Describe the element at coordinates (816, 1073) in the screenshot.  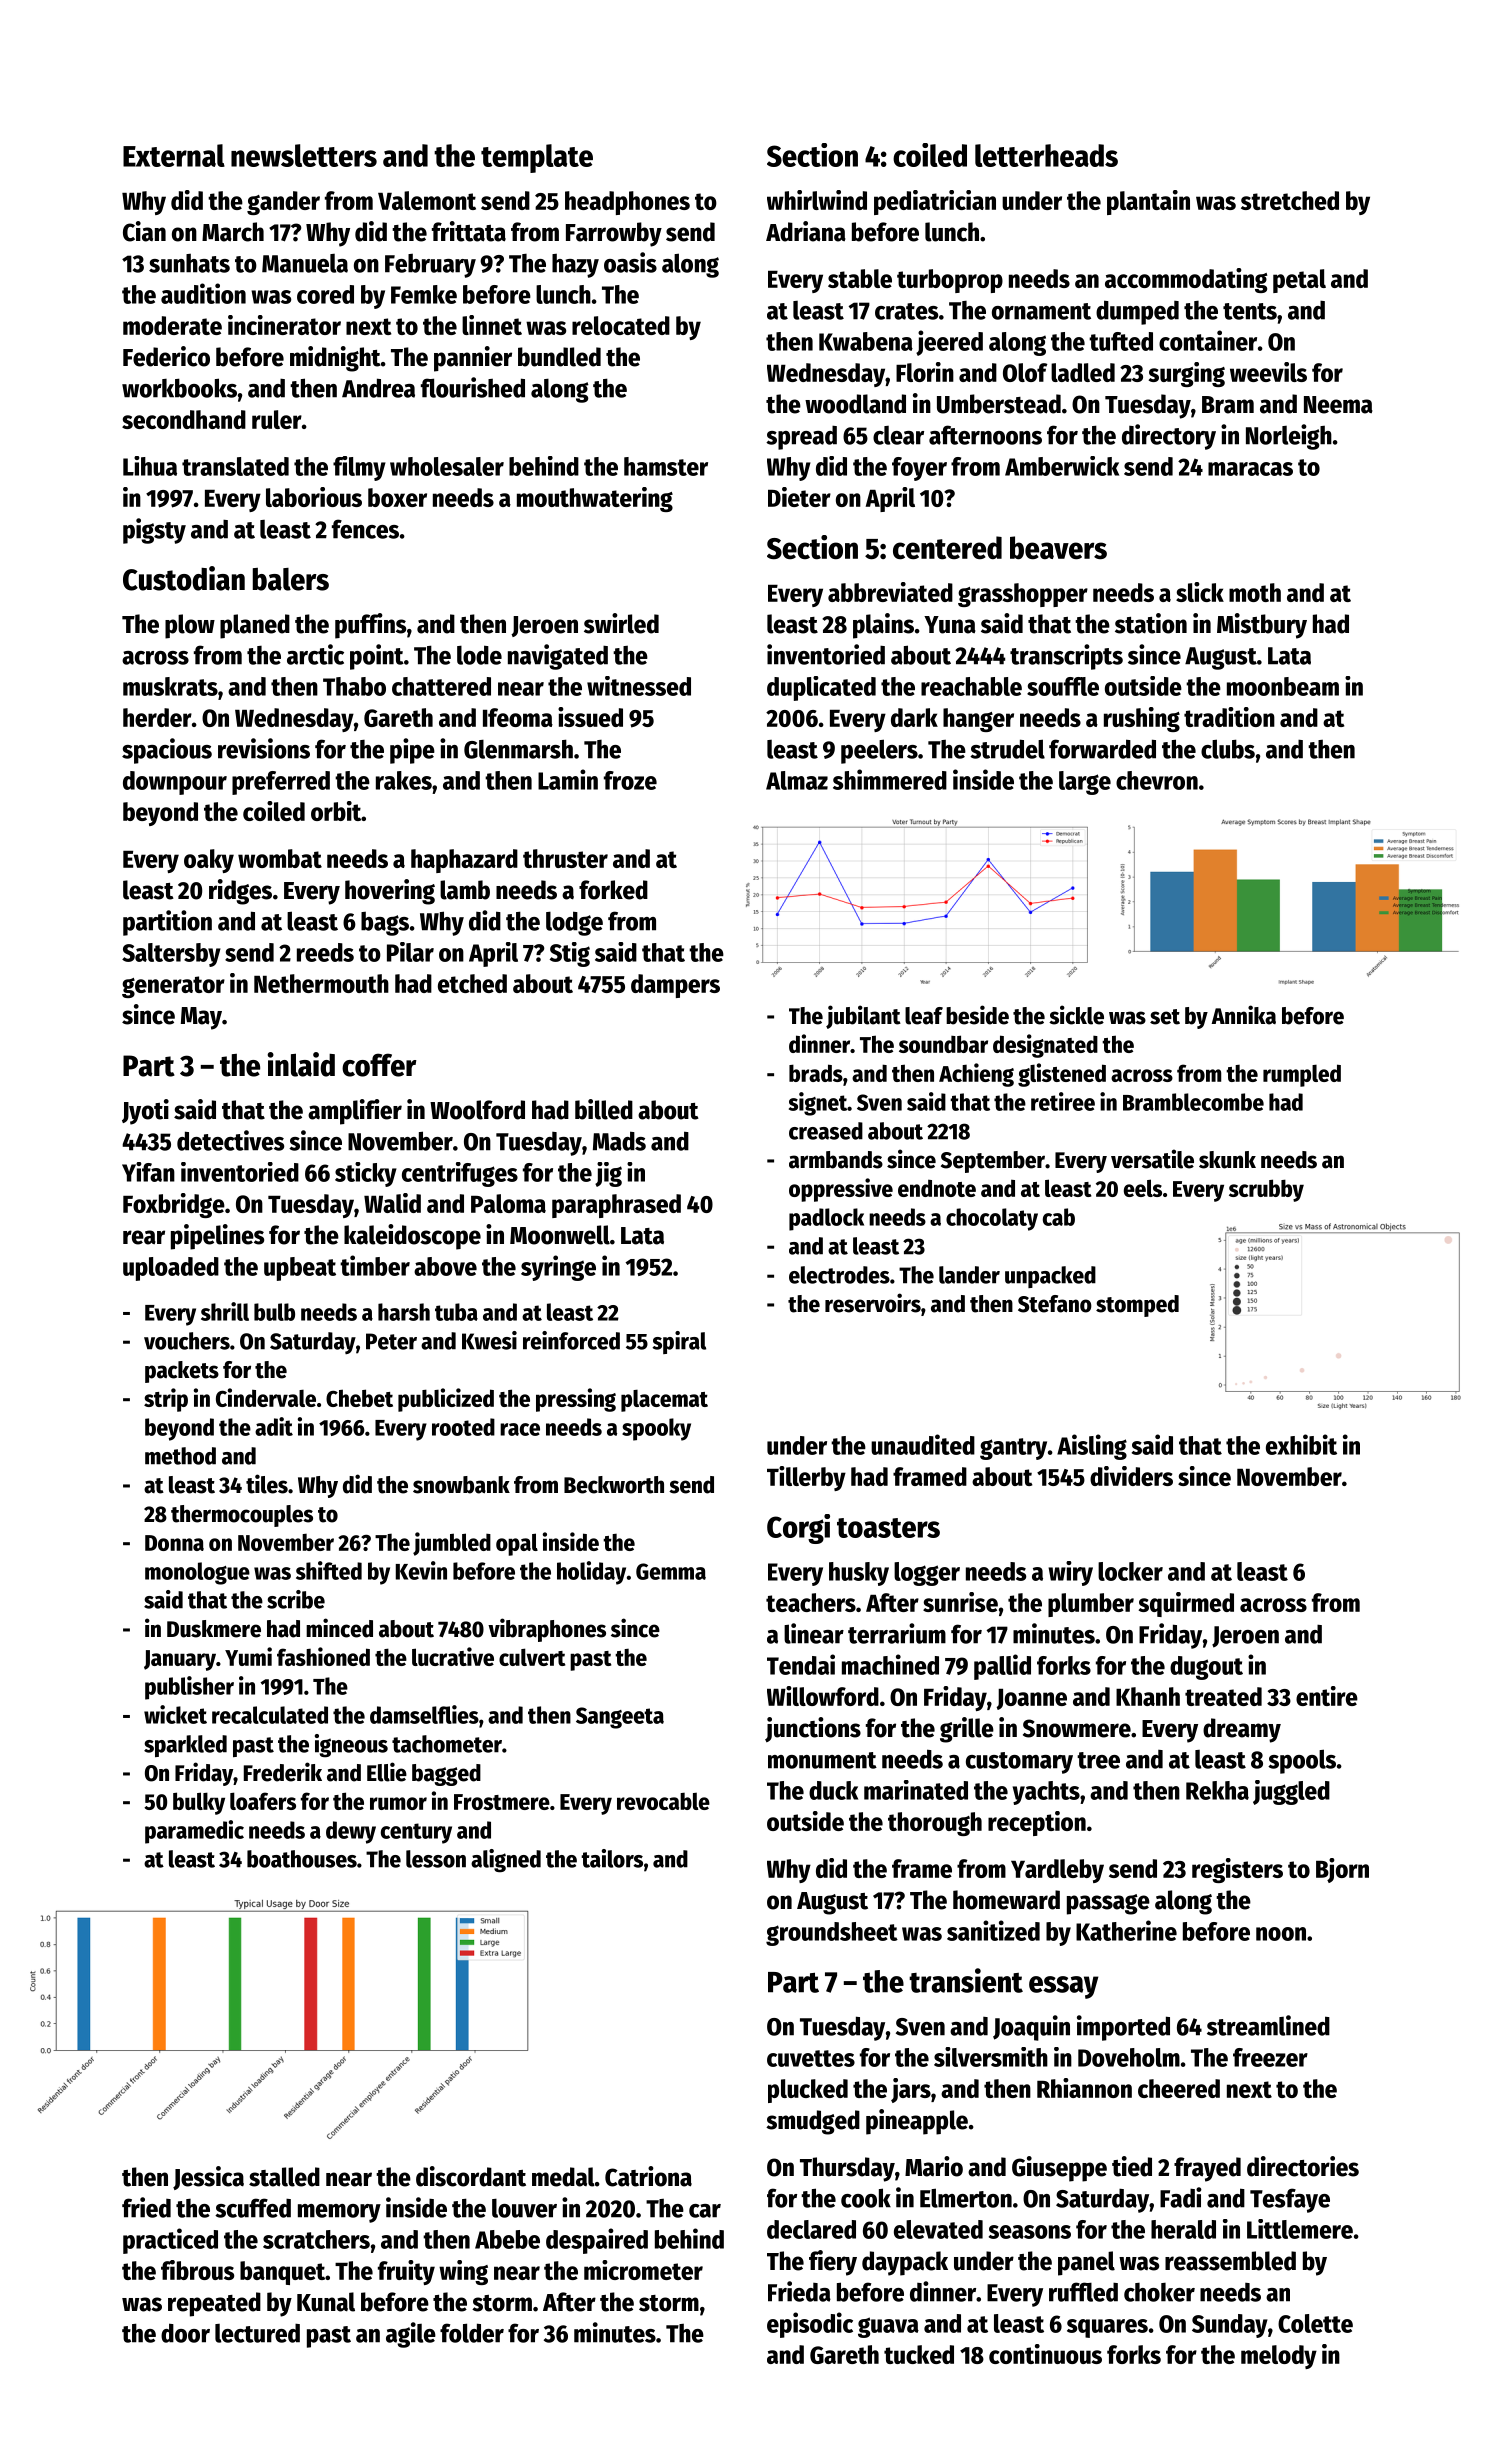
I see `brads` at that location.
